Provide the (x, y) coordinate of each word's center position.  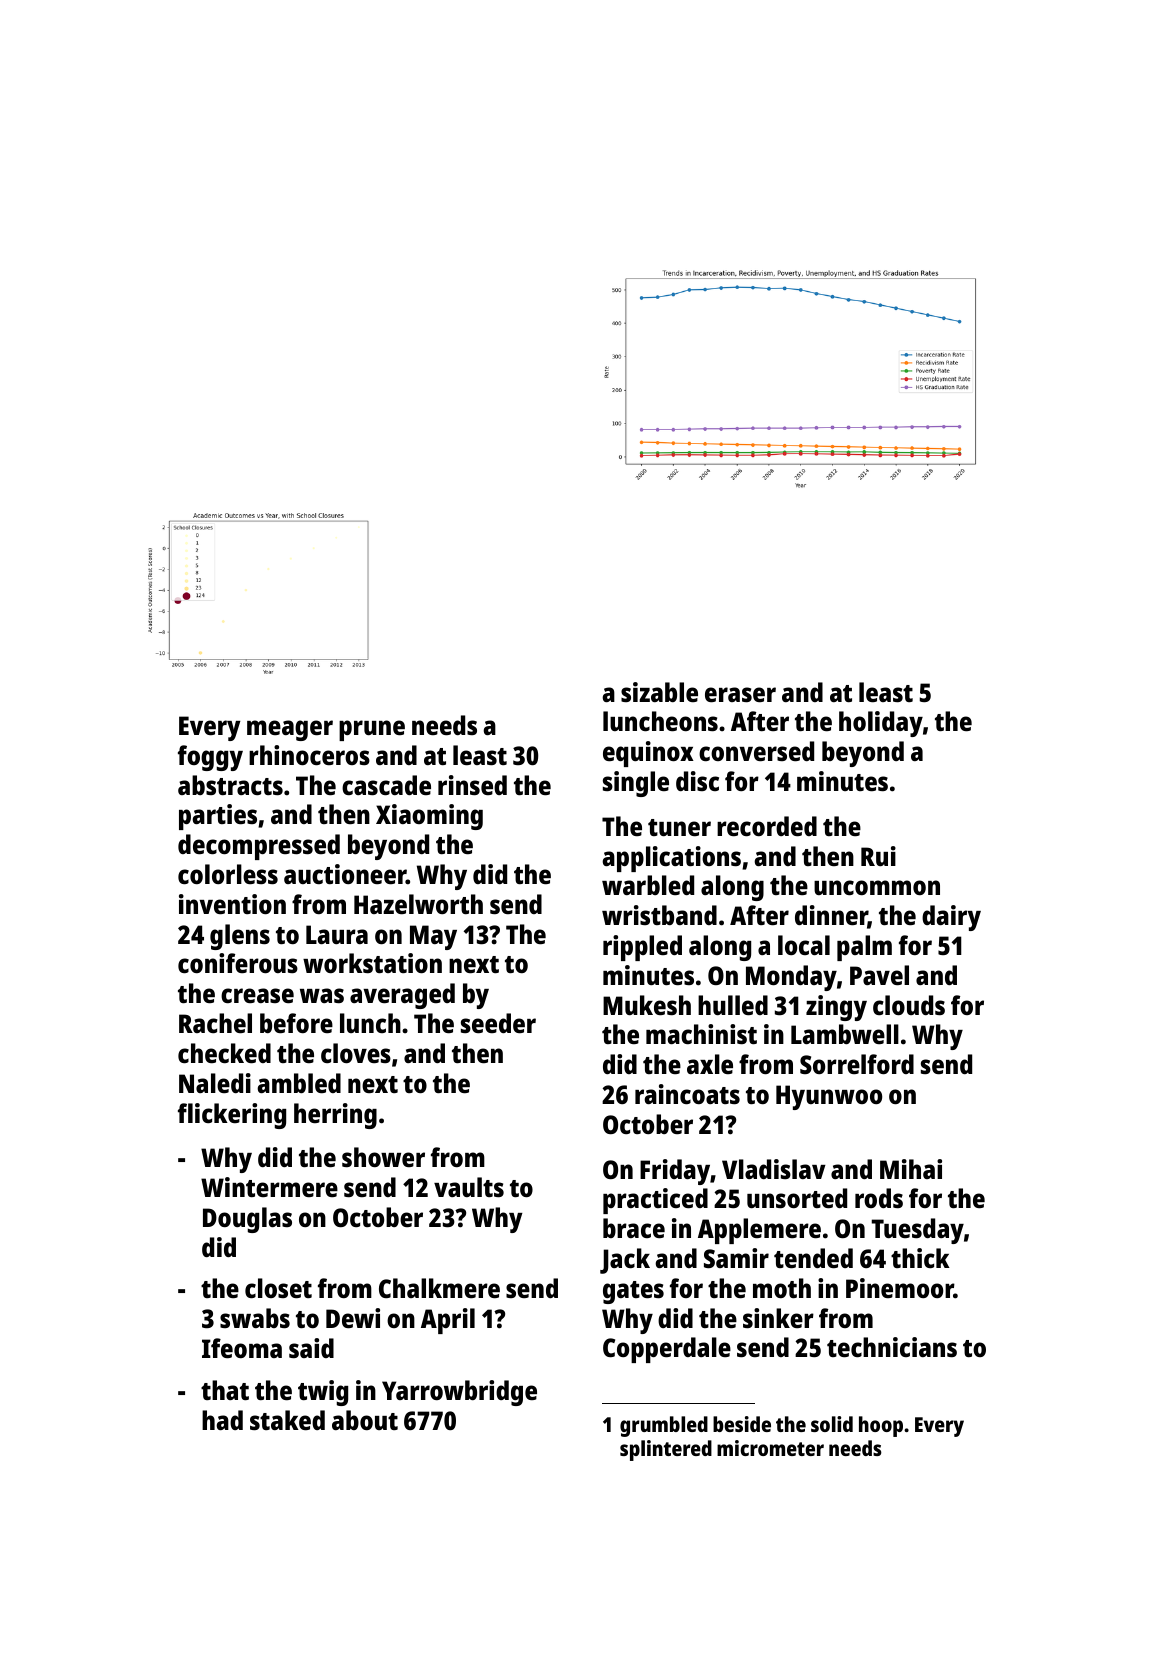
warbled (648, 885)
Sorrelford (857, 1064)
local (804, 945)
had (222, 1420)
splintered (666, 1450)
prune (372, 730)
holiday (881, 724)
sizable (659, 692)
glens (240, 937)
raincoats (687, 1094)
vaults (469, 1187)
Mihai (911, 1169)
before (296, 1023)
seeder (498, 1023)
